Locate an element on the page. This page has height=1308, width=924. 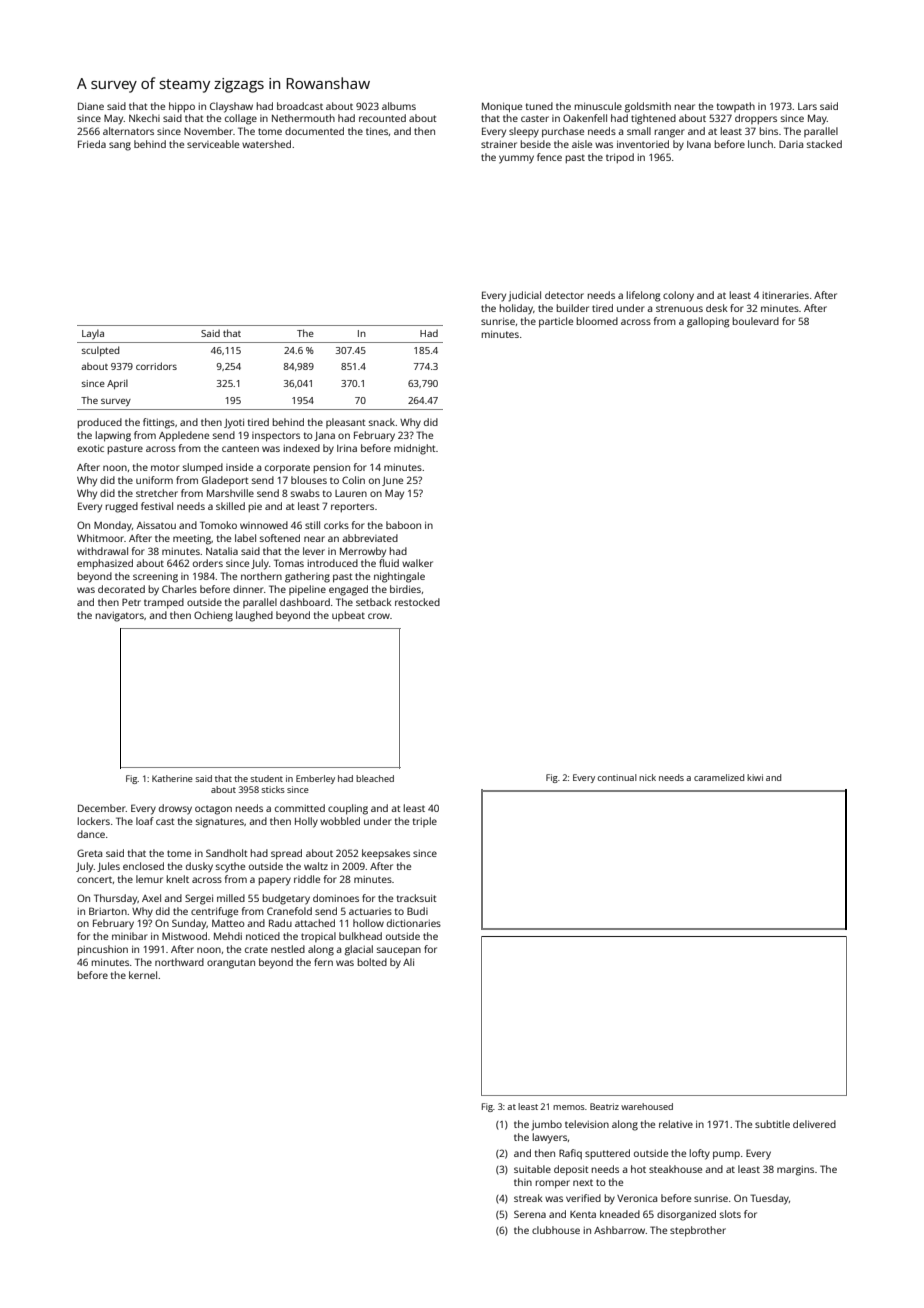
continual is located at coordinates (617, 777).
